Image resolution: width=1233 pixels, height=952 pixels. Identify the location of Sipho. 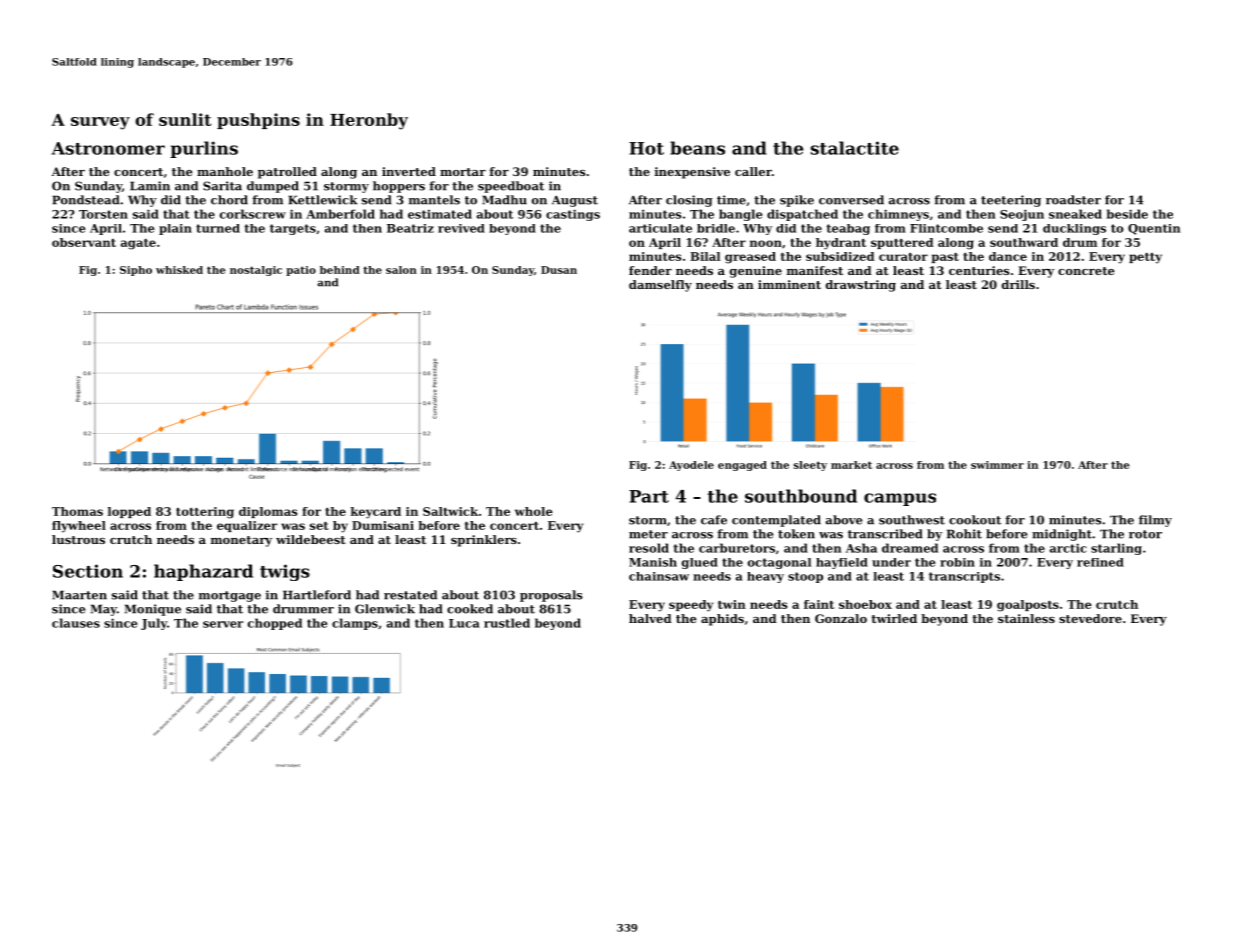
(136, 271).
